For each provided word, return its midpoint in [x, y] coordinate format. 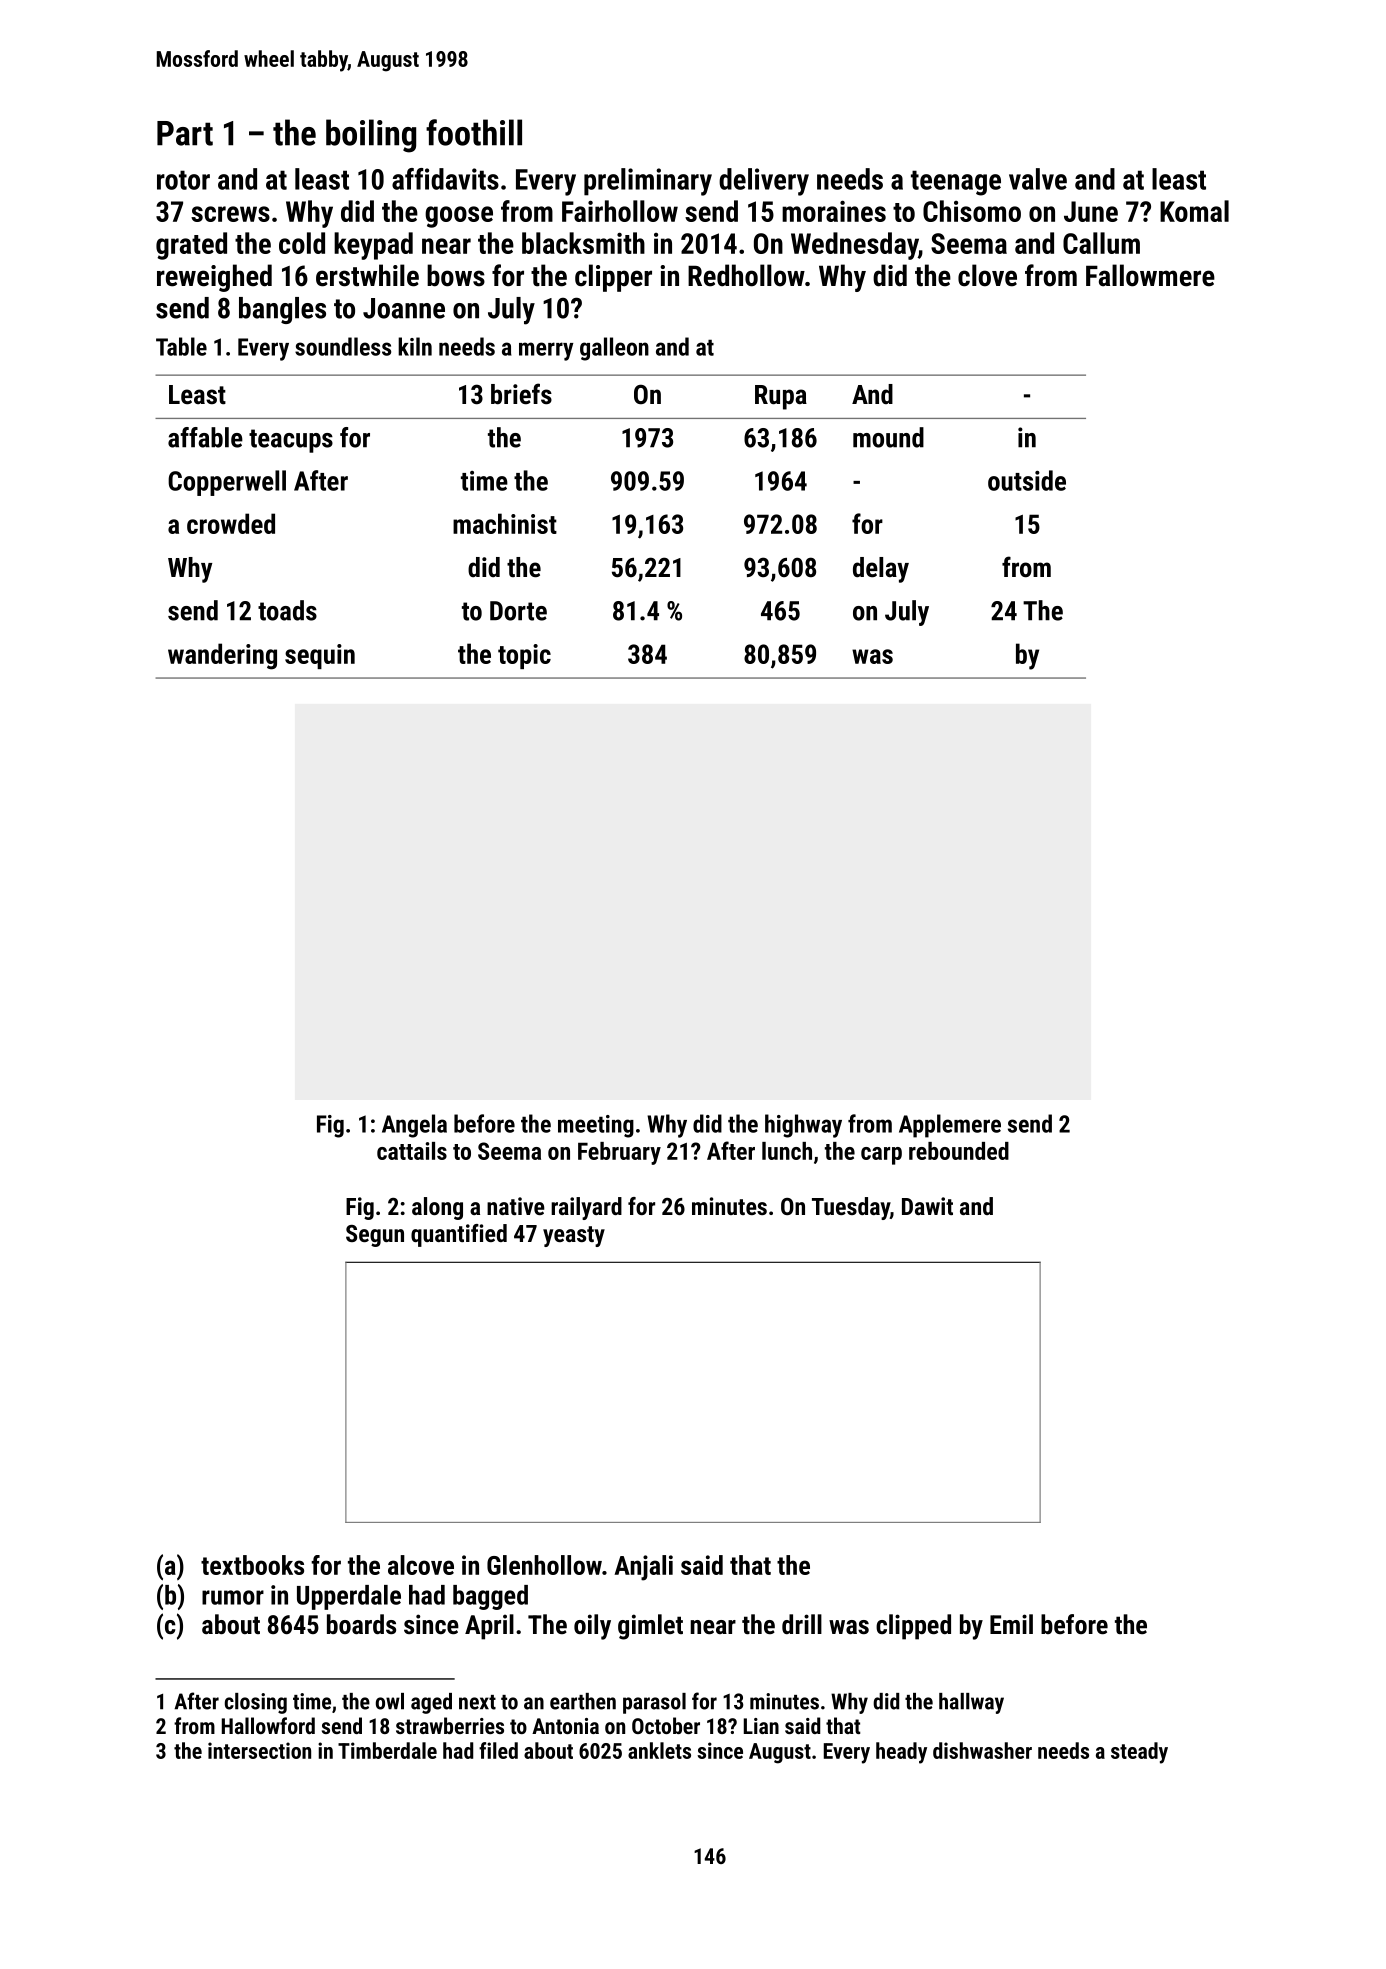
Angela [414, 1126]
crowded [231, 523]
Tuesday [851, 1208]
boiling [371, 136]
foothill [474, 132]
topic [524, 656]
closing [256, 1703]
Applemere [950, 1126]
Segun [375, 1236]
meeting [596, 1126]
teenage [956, 183]
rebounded [959, 1151]
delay [881, 570]
